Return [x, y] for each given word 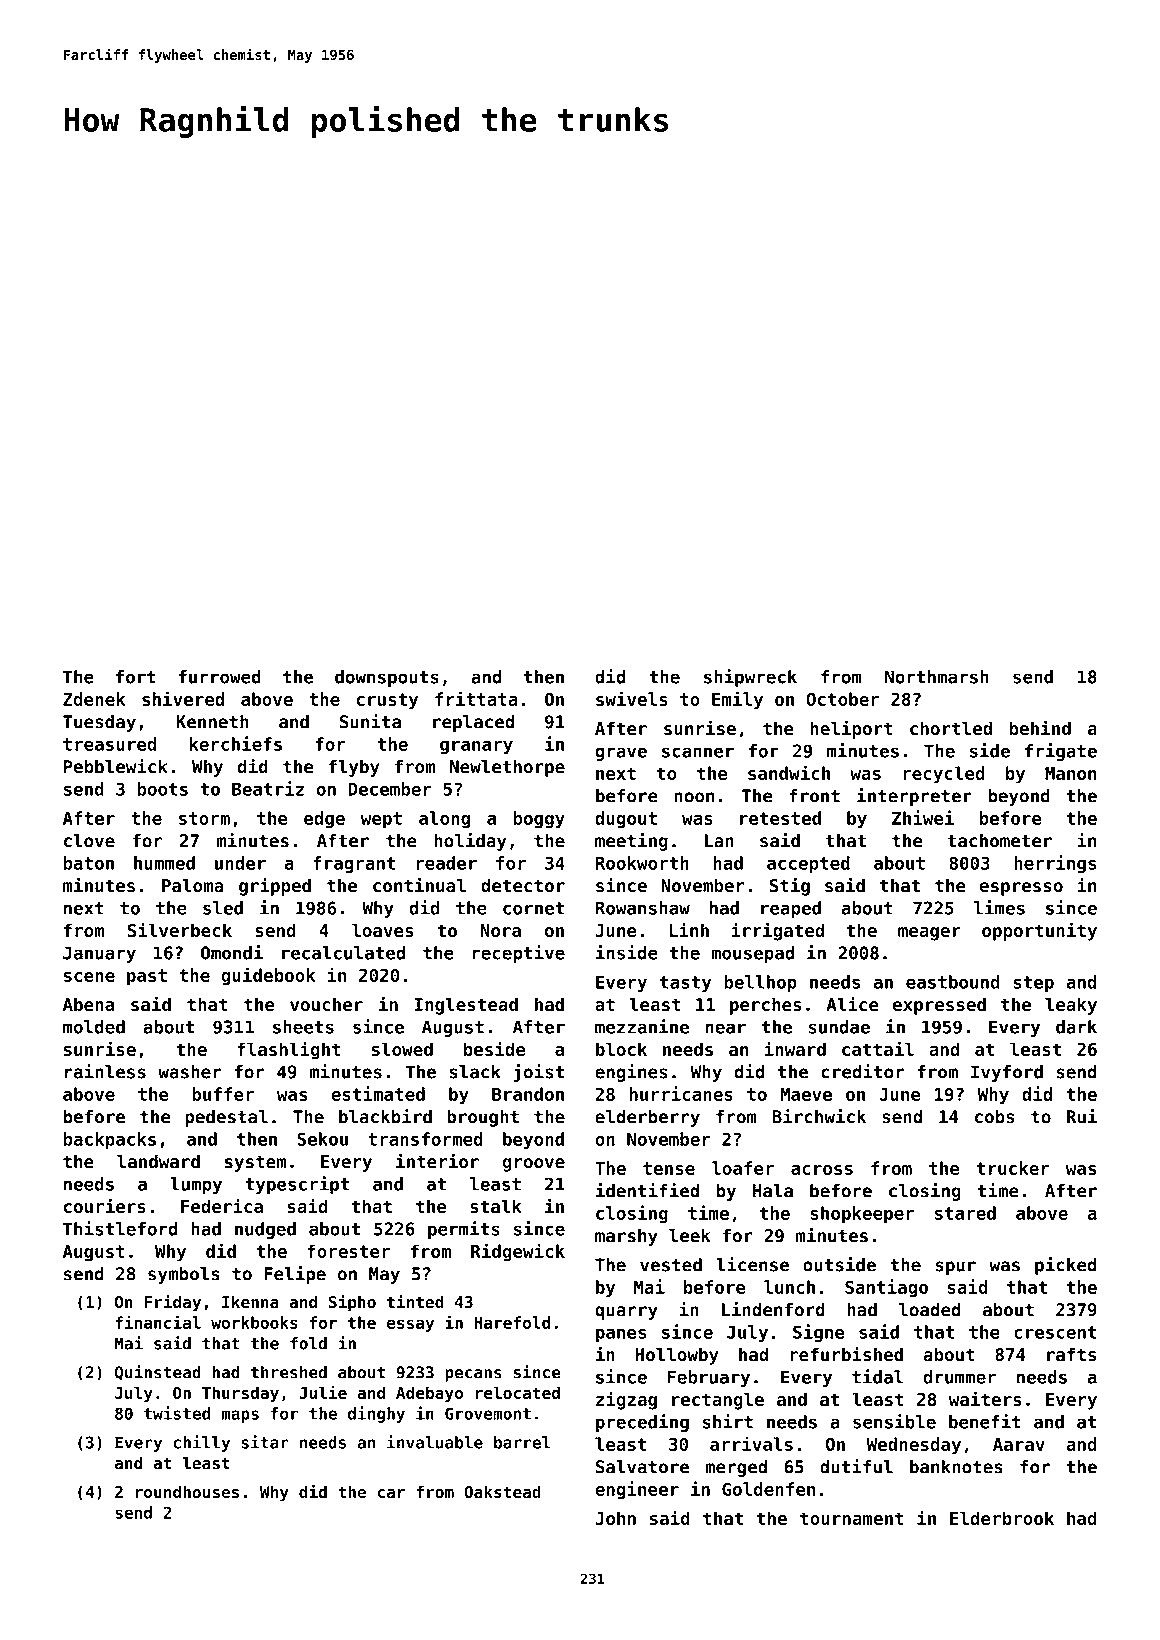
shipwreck [750, 678]
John [615, 1518]
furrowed [219, 677]
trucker [1013, 1168]
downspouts [387, 678]
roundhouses [187, 1491]
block [621, 1049]
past [147, 977]
